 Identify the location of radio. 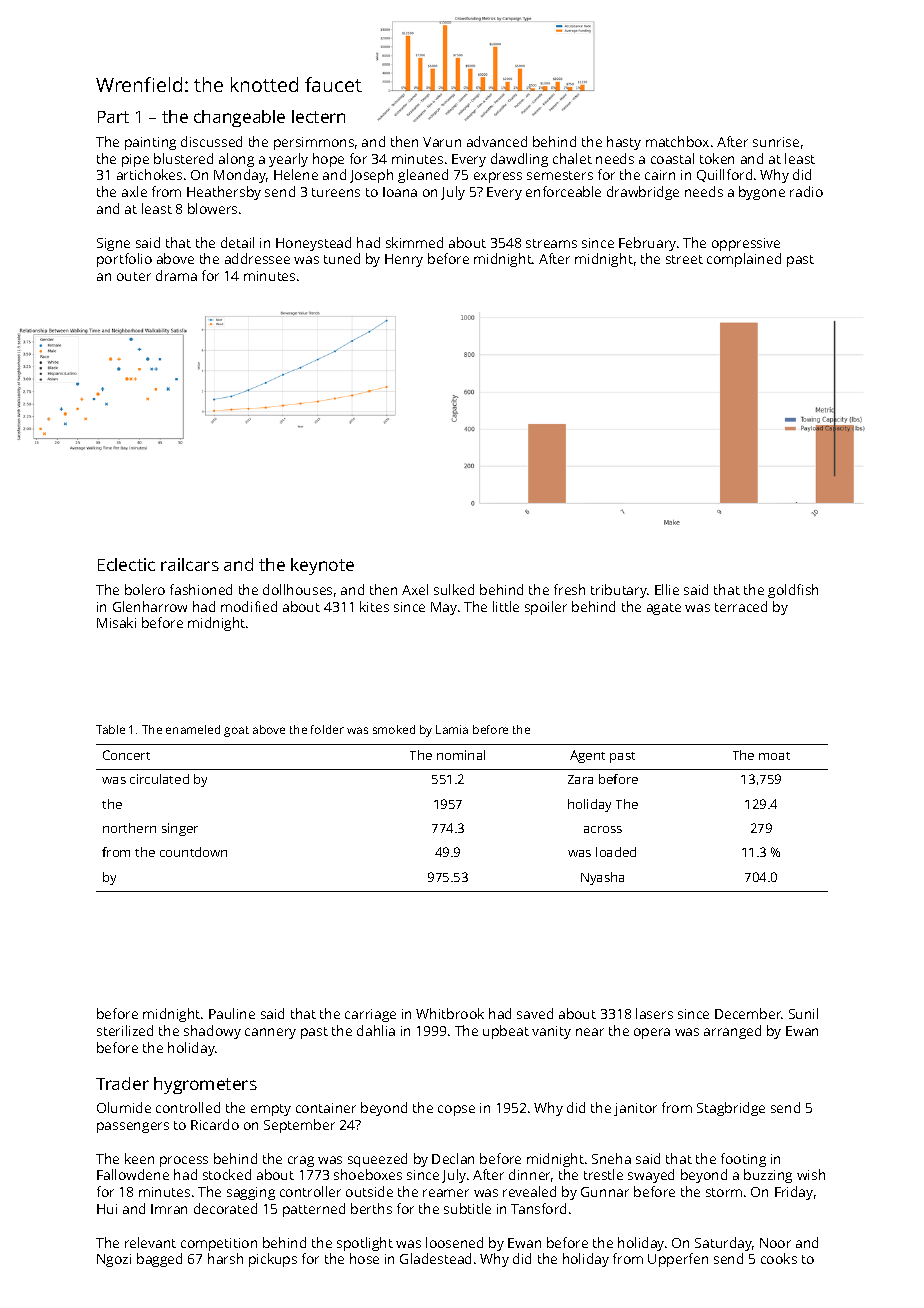
(806, 191).
